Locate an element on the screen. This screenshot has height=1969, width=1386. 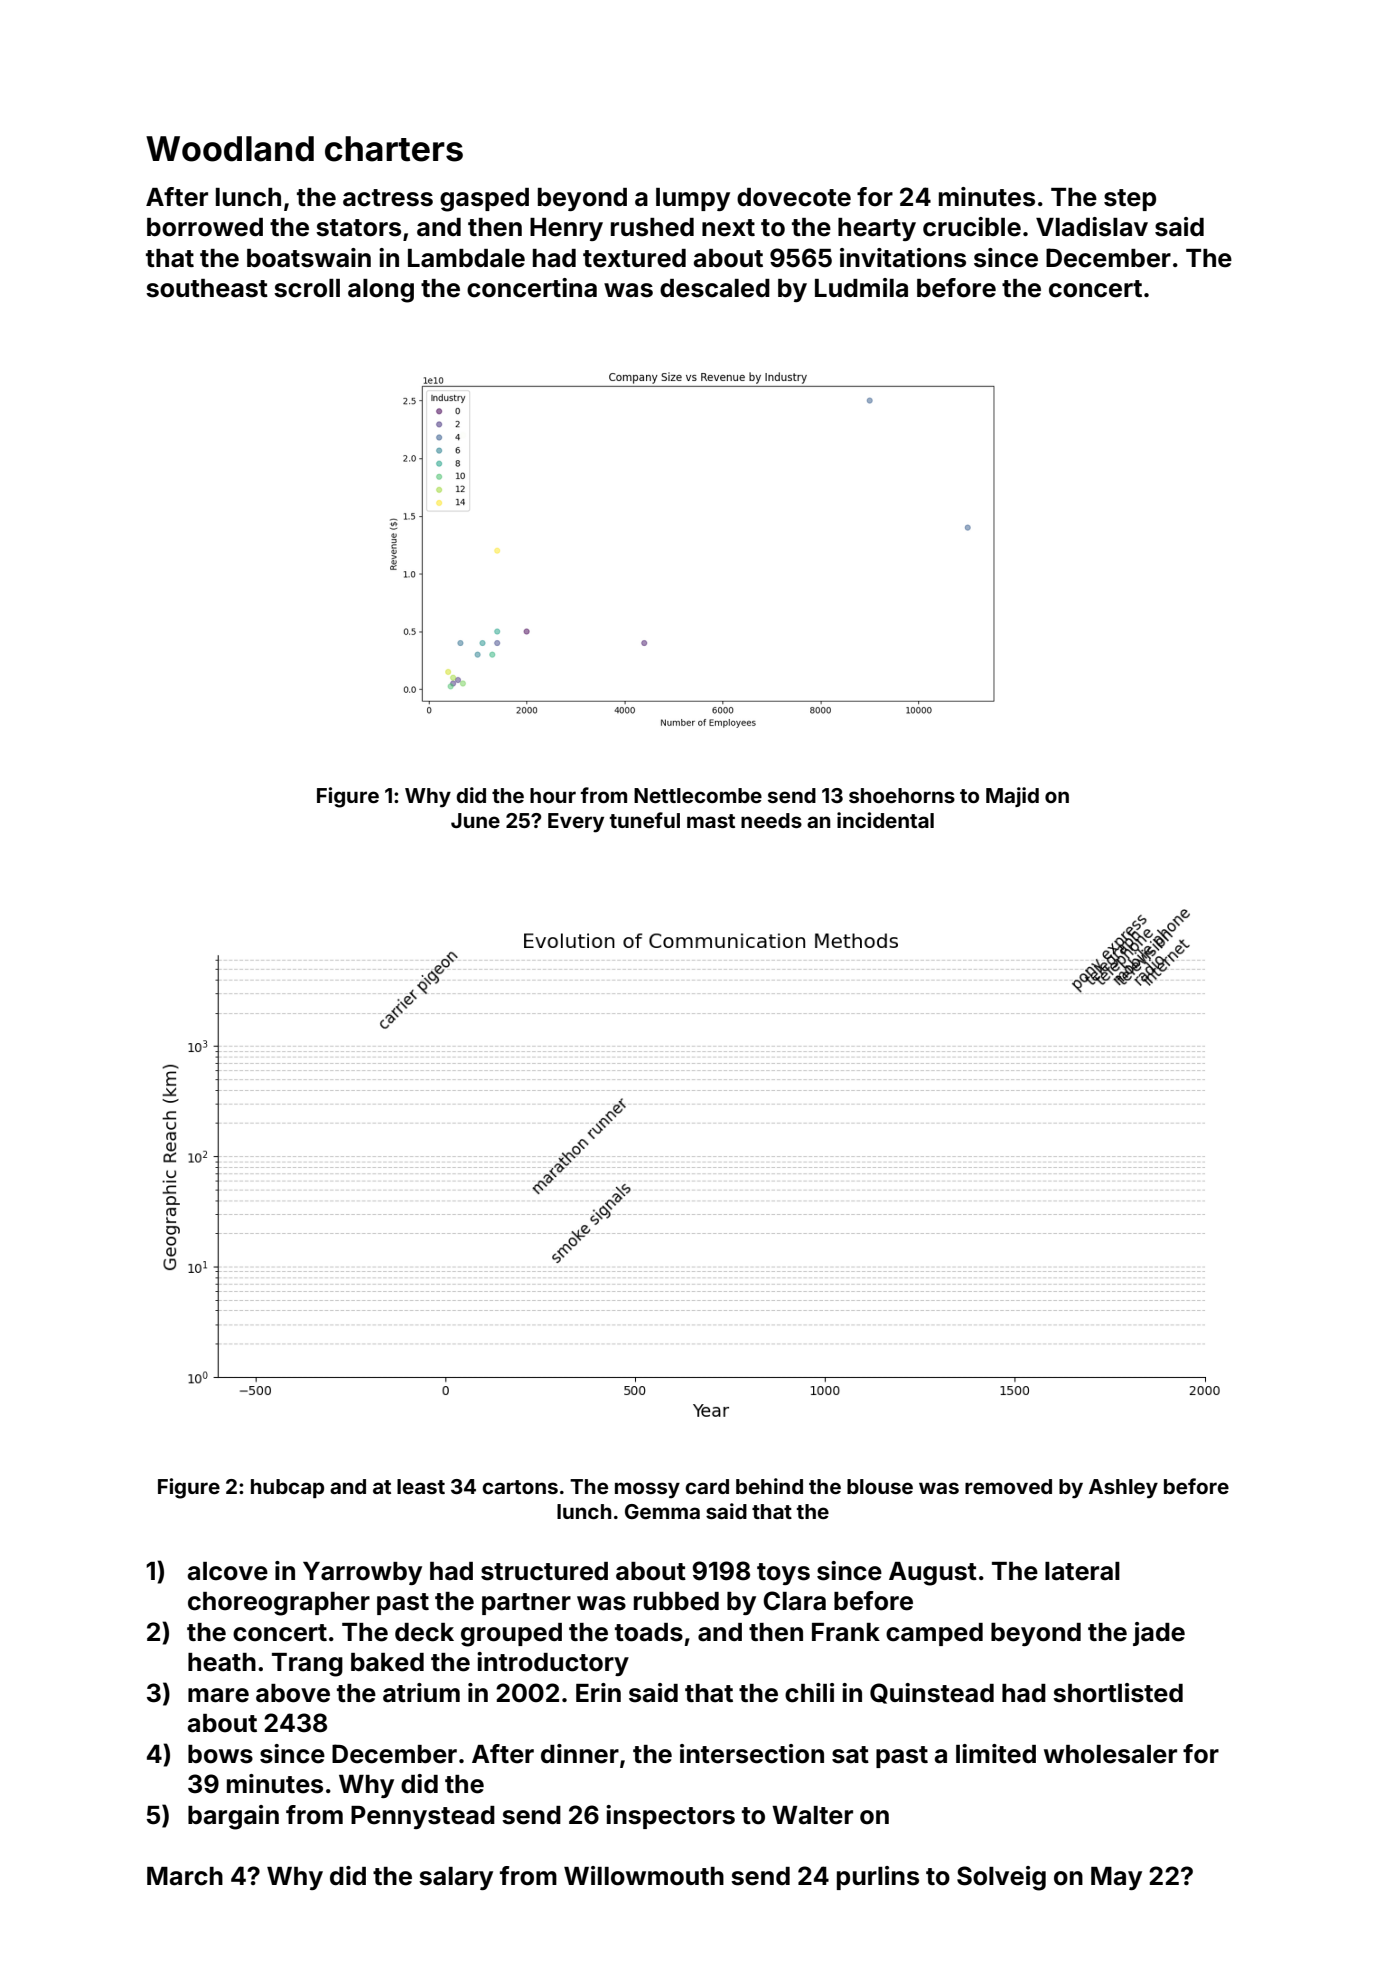
Willowmouth is located at coordinates (644, 1876).
